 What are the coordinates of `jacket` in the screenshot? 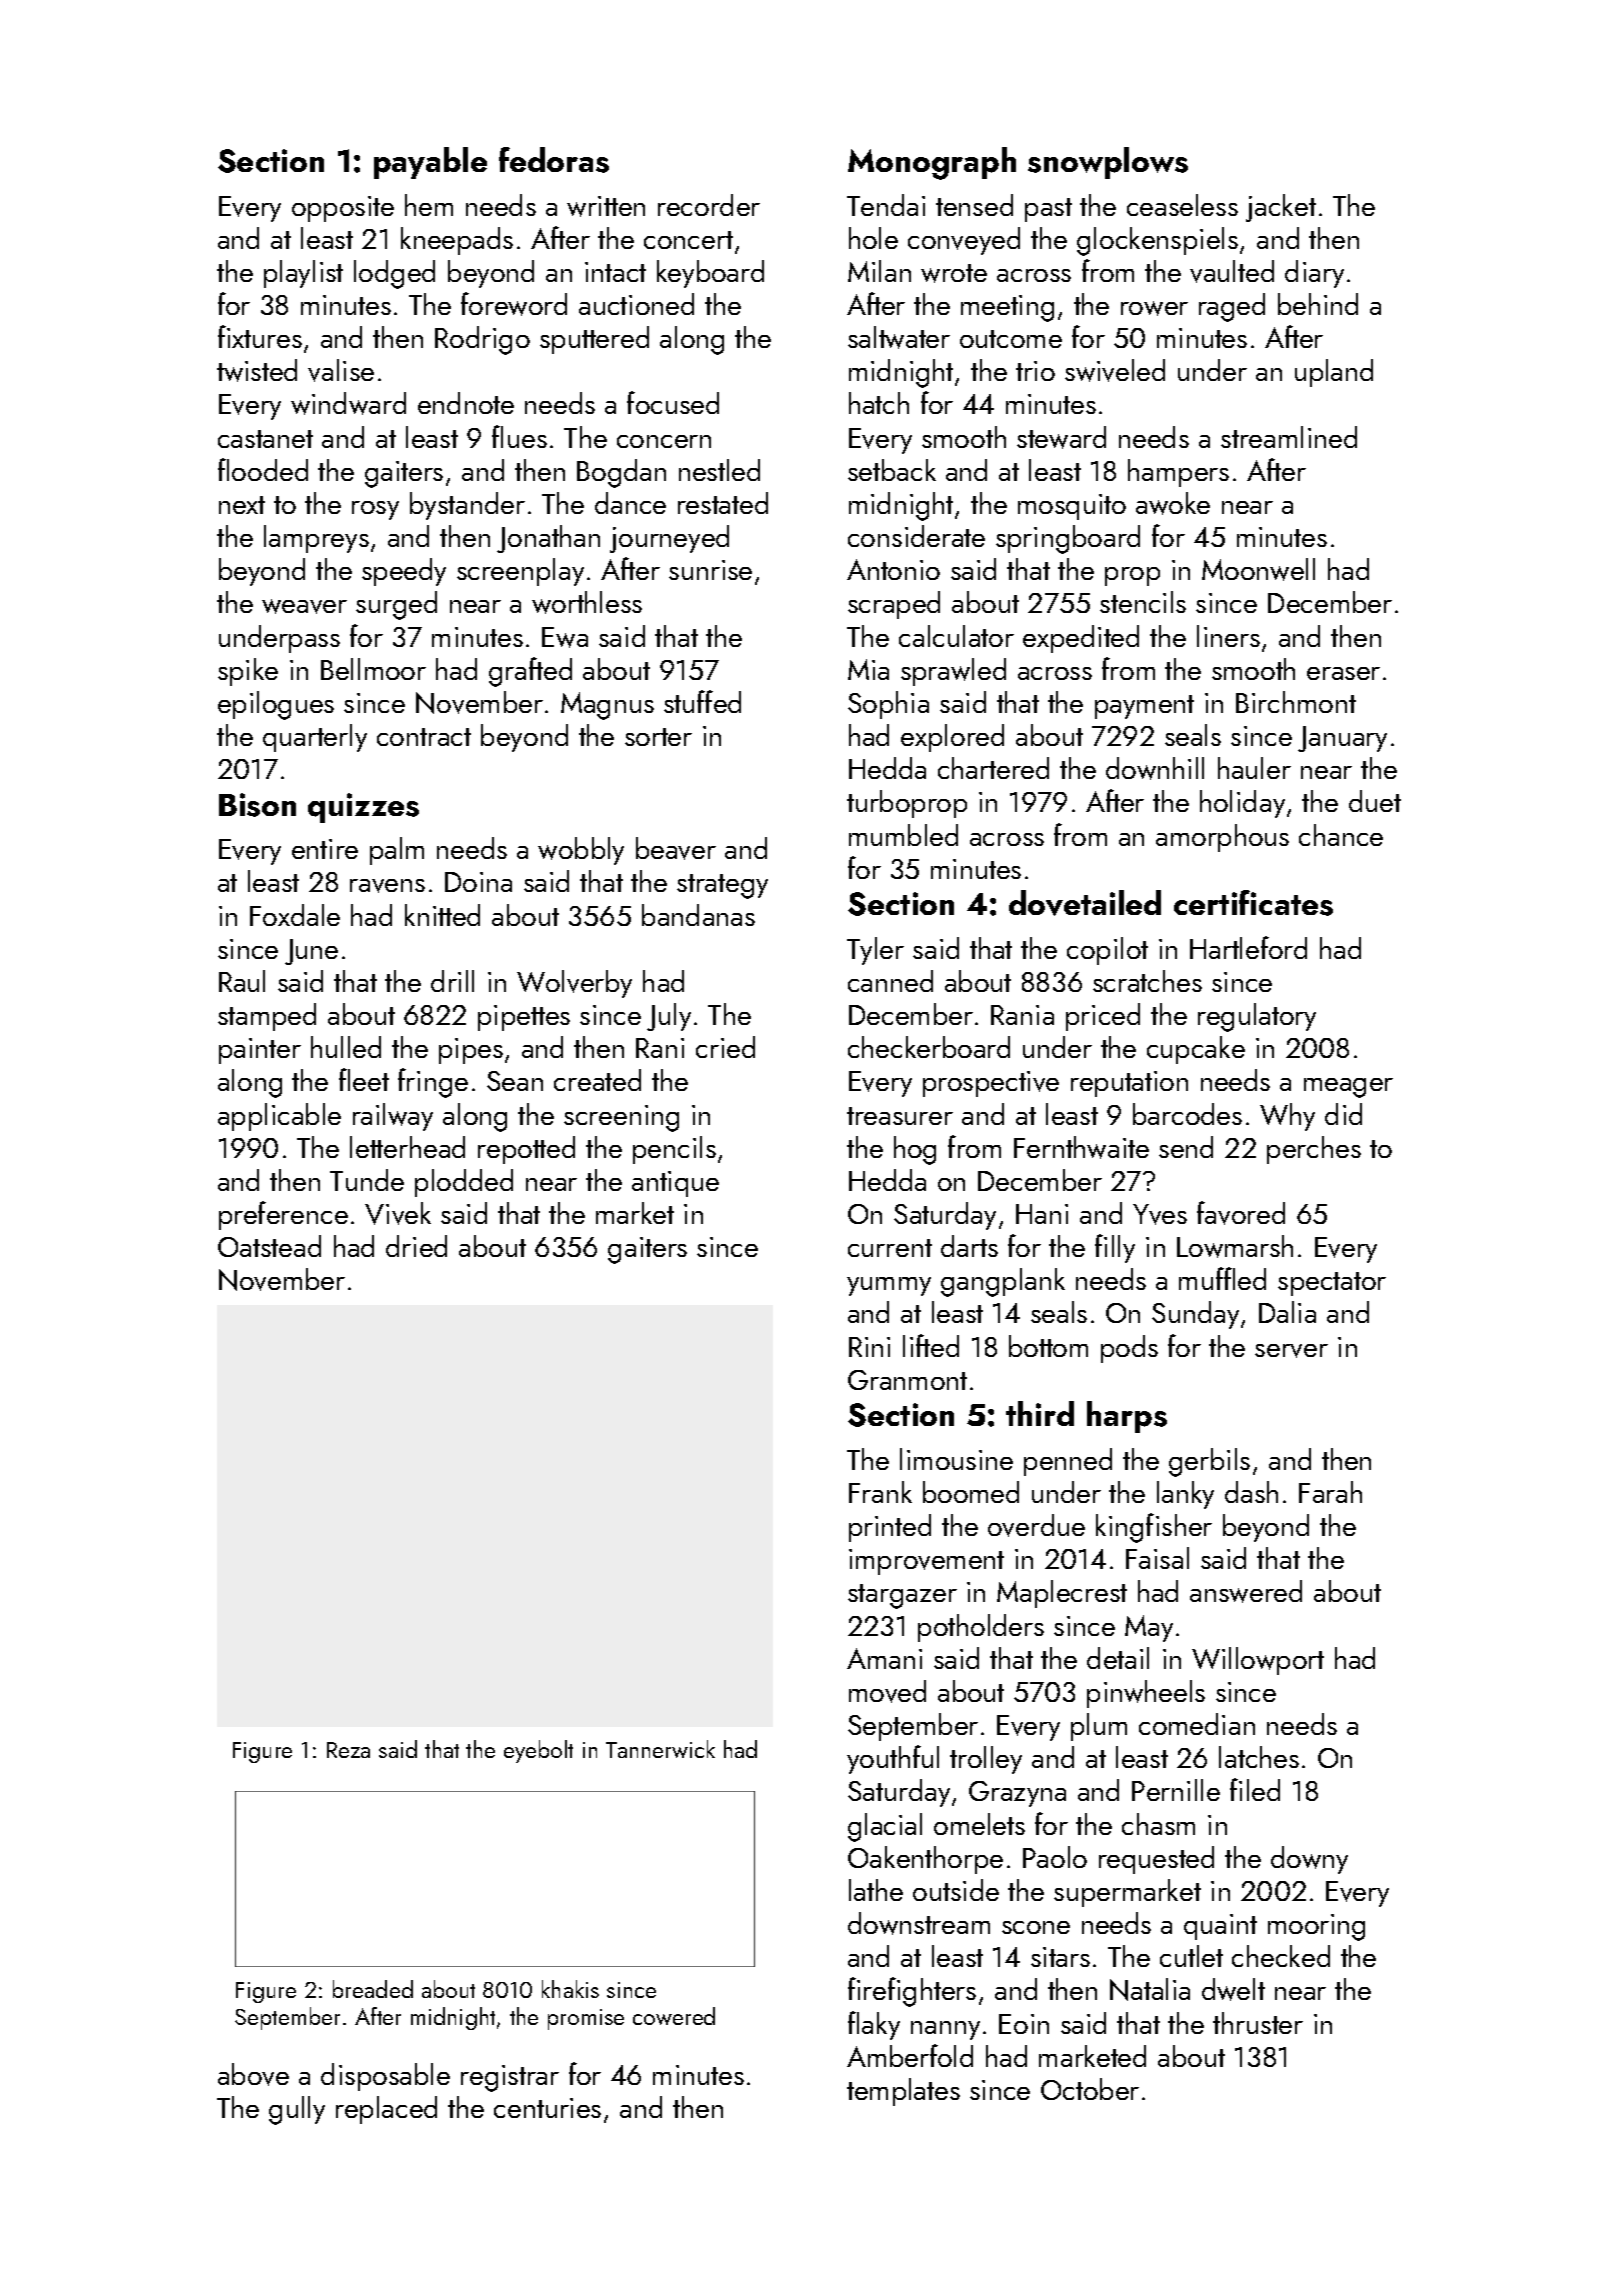 It's located at (1281, 208).
